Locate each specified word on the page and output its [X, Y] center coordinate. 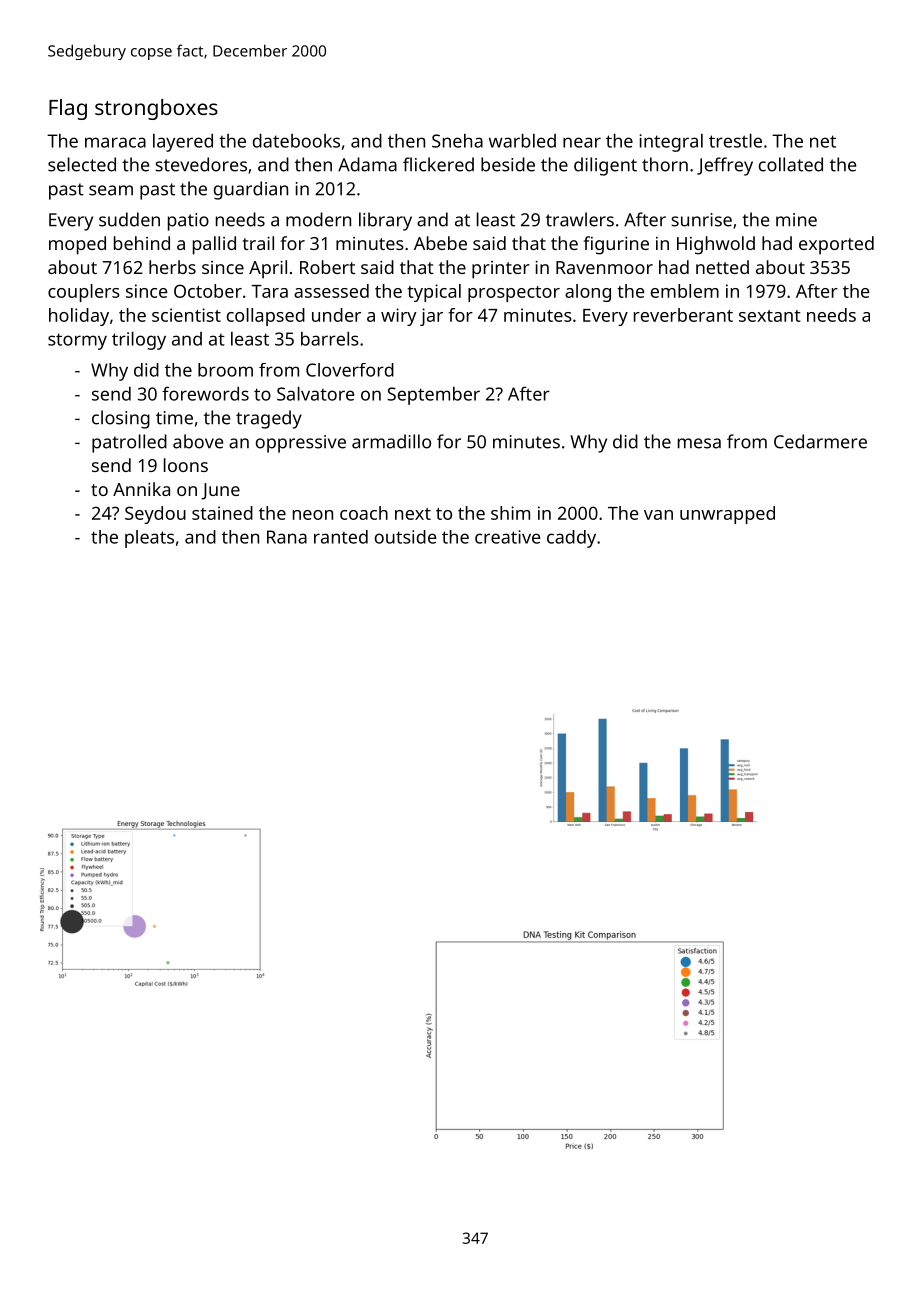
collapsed [266, 317]
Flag [68, 109]
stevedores [201, 164]
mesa [699, 443]
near [582, 142]
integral [671, 143]
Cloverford [350, 370]
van [658, 515]
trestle [735, 141]
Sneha [457, 141]
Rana [287, 537]
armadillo [391, 441]
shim [510, 513]
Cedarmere [820, 441]
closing [121, 419]
